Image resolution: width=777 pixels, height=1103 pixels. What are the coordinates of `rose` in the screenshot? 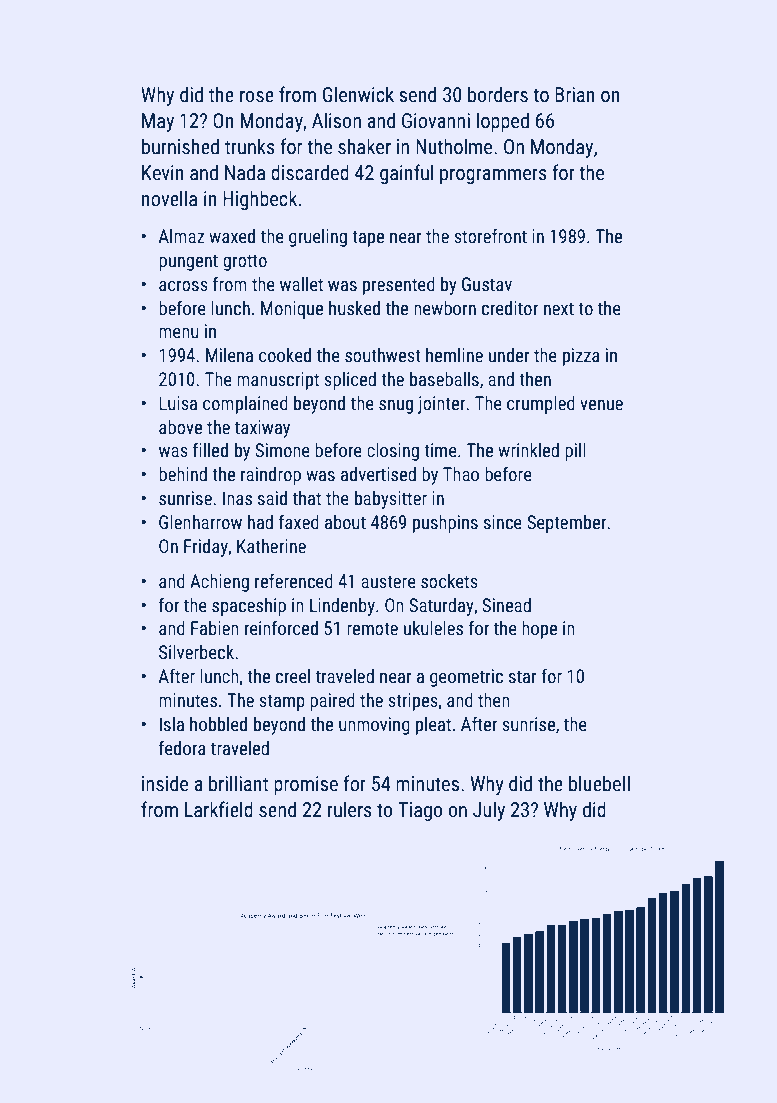 It's located at (257, 96).
